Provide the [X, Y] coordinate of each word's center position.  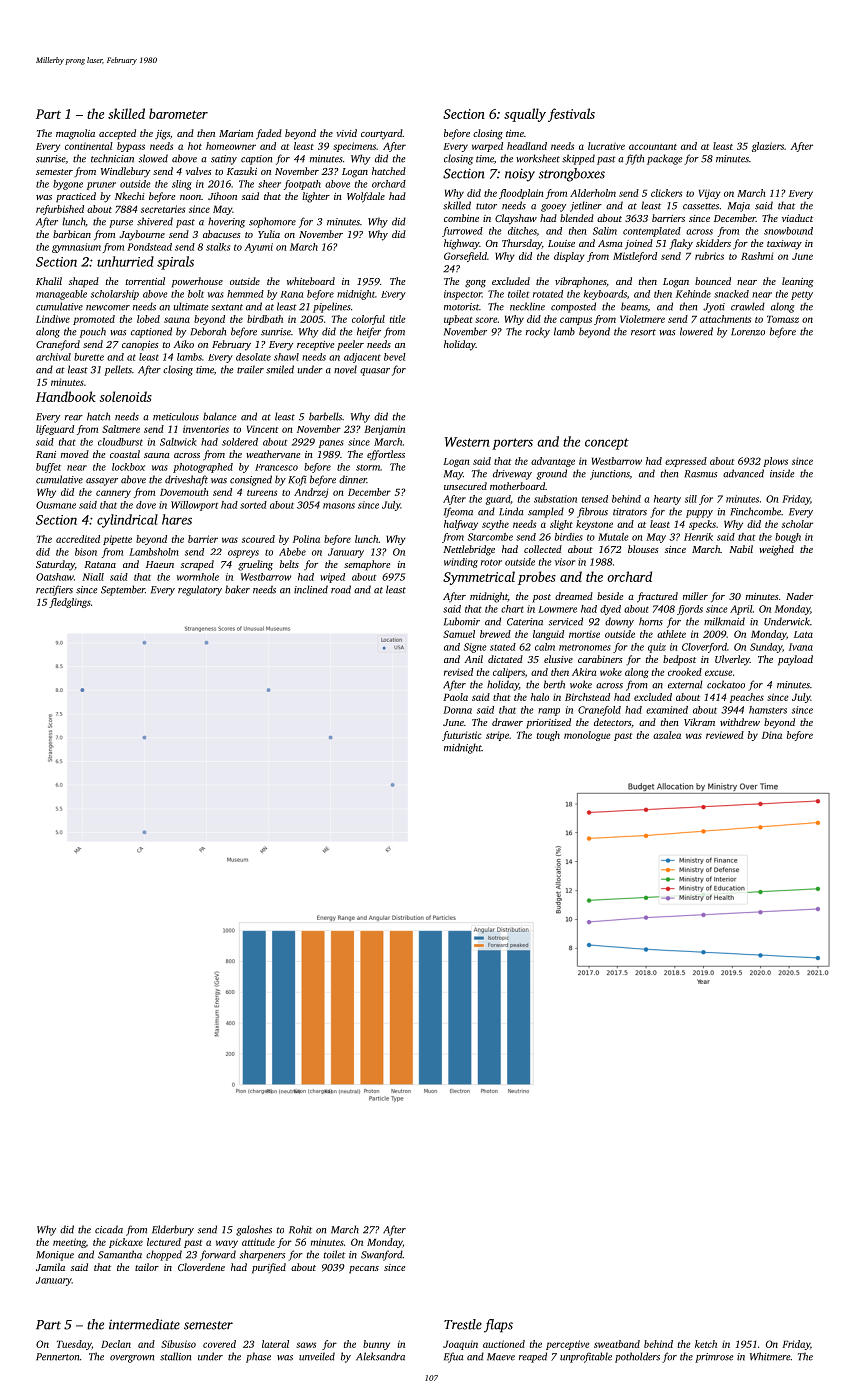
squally [525, 115]
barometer [178, 113]
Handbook [66, 396]
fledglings [70, 603]
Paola [455, 697]
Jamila [50, 1267]
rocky [538, 332]
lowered [696, 331]
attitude [258, 1242]
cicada [109, 1229]
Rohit [300, 1229]
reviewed [725, 735]
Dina [772, 735]
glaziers [768, 147]
